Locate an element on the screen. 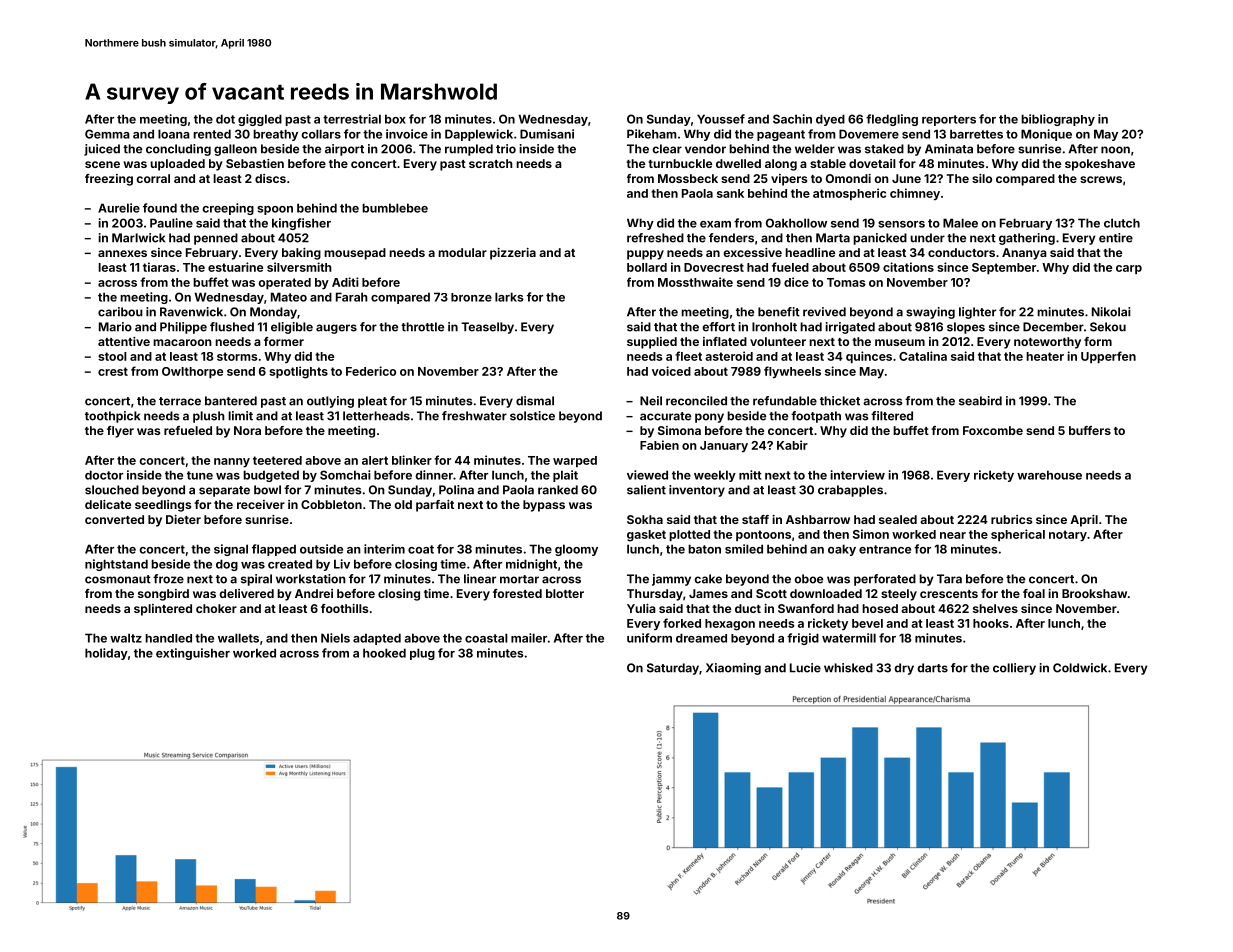 This screenshot has width=1233, height=952. scratch is located at coordinates (491, 163).
